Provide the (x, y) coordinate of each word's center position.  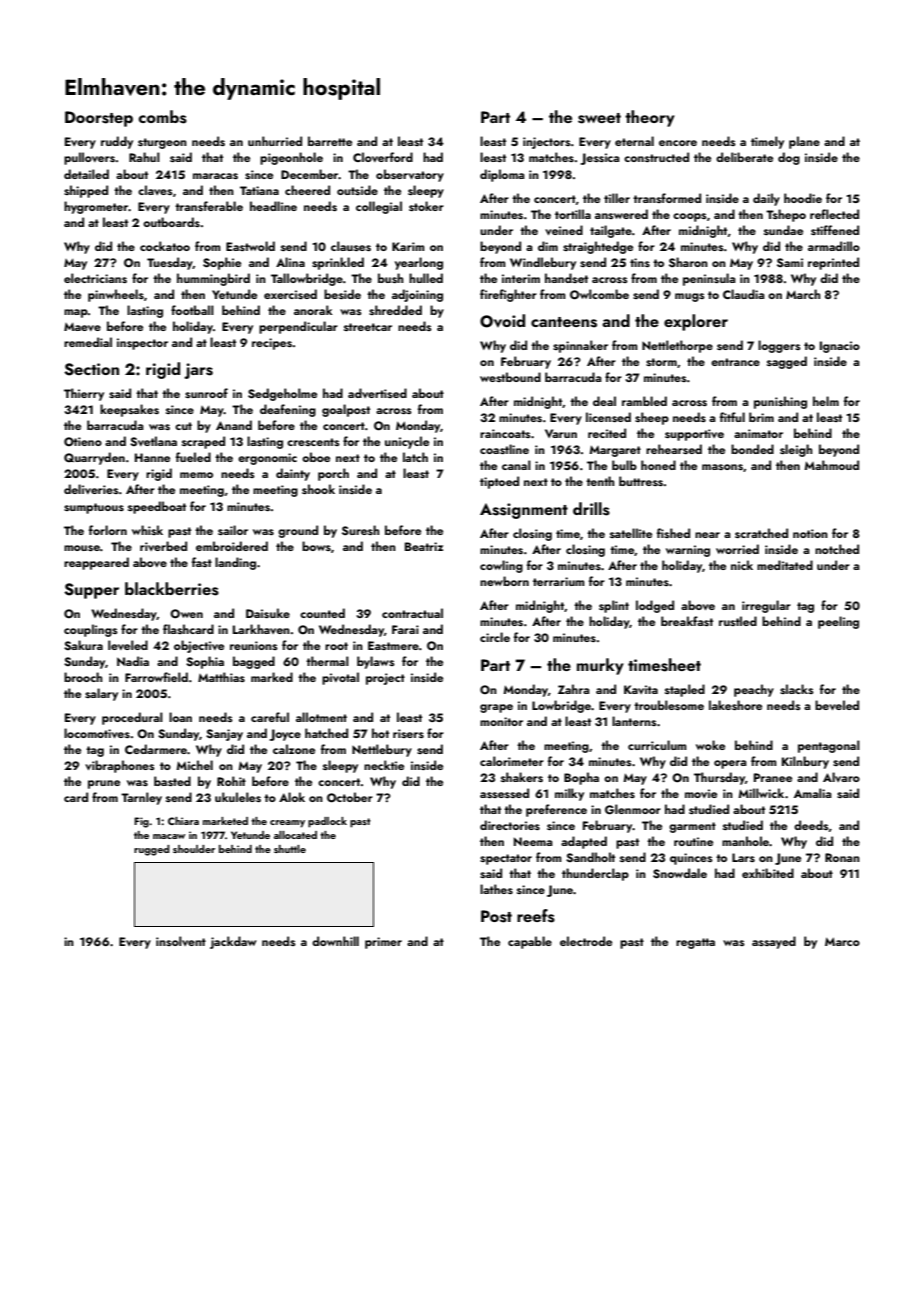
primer (383, 943)
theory (650, 118)
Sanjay (224, 735)
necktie (384, 765)
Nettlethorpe (677, 346)
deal (604, 401)
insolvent (181, 941)
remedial (88, 342)
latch (415, 457)
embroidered (232, 546)
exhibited (768, 873)
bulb (624, 465)
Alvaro (841, 777)
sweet (599, 118)
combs (162, 117)
